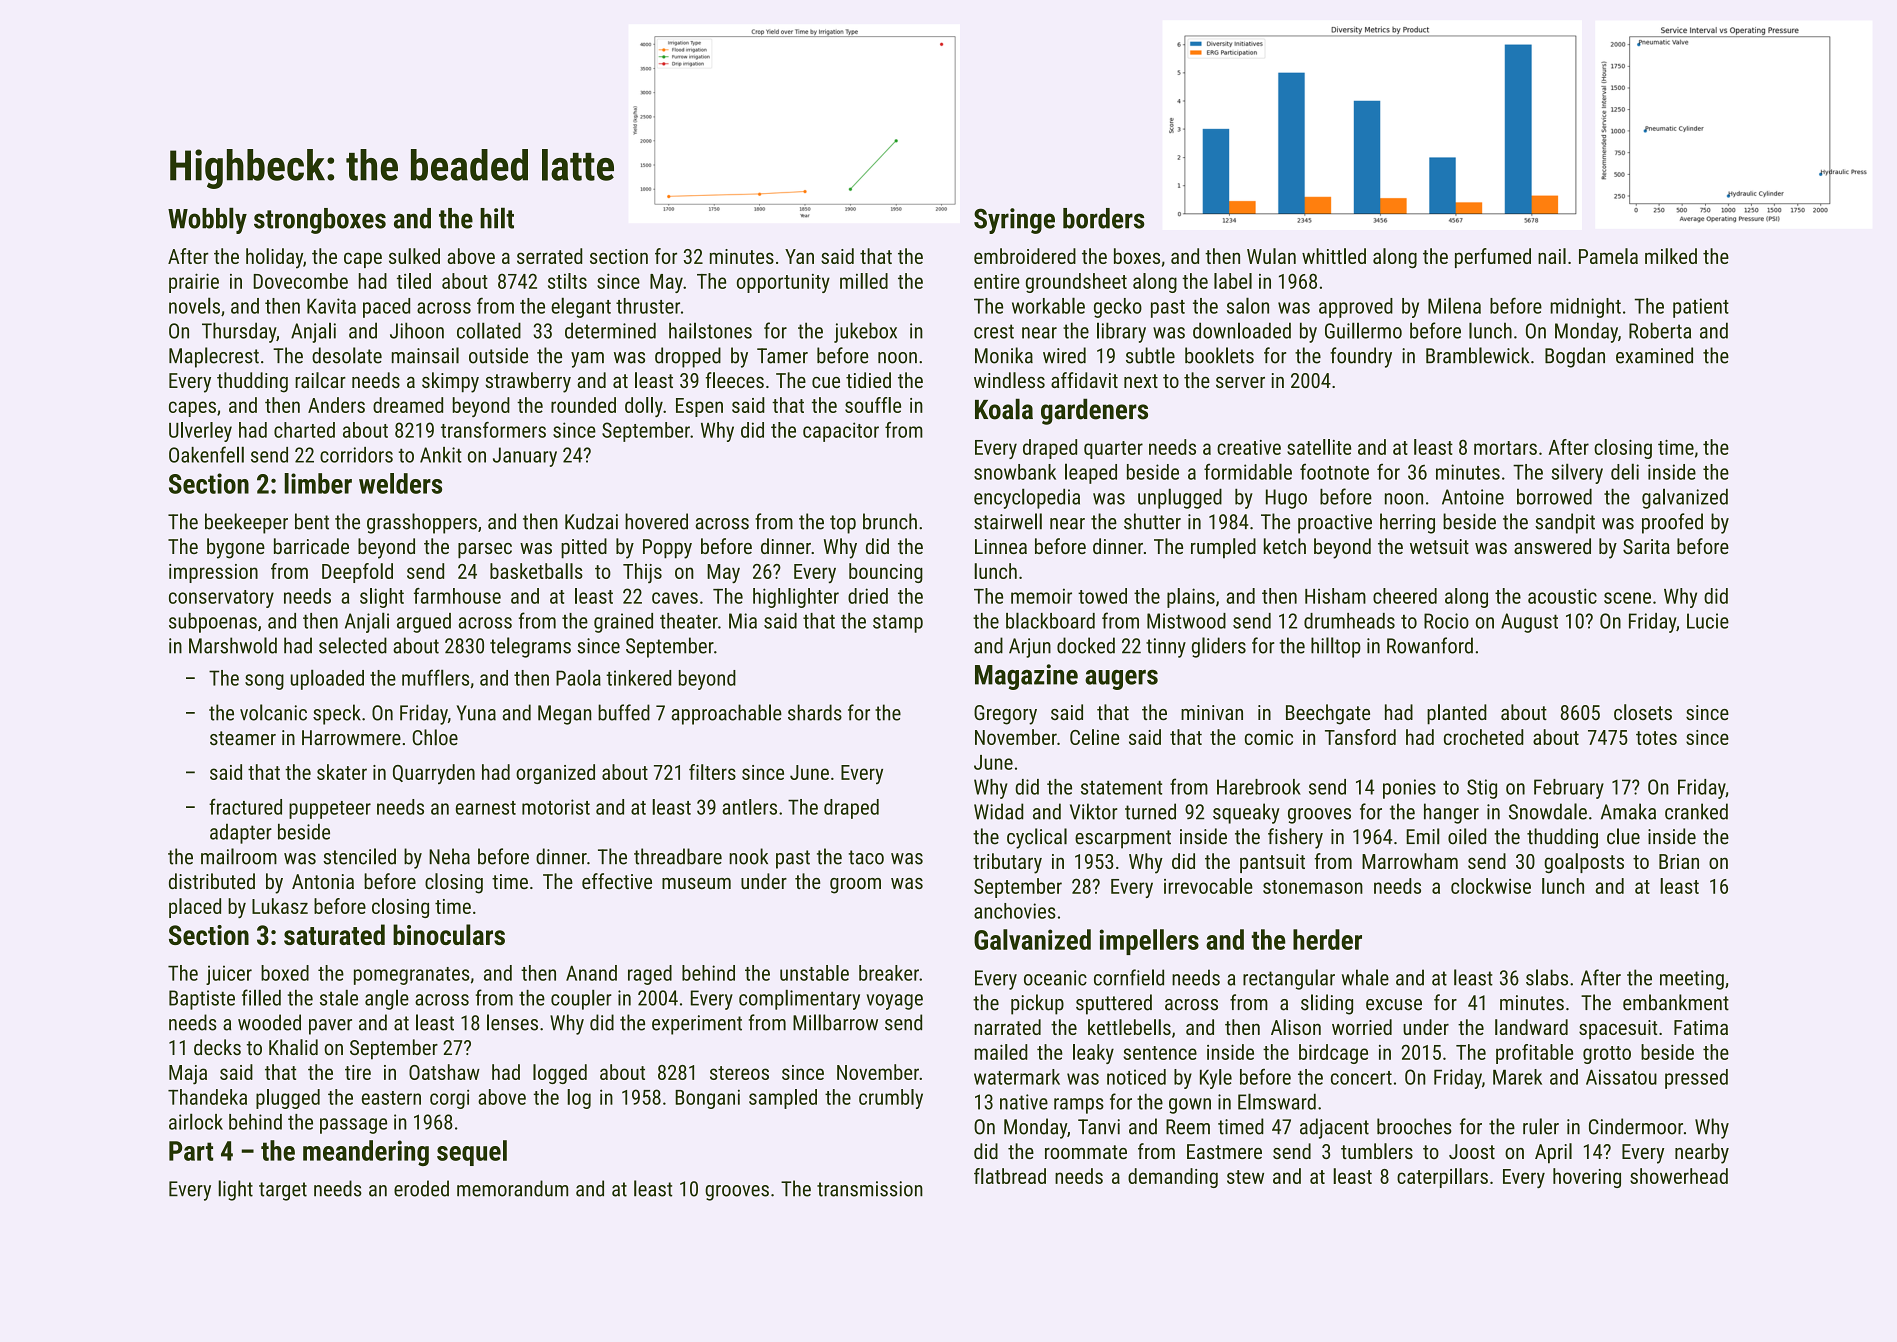 The height and width of the document is (1342, 1897). Describe the element at coordinates (1027, 498) in the document. I see `encyclopedia` at that location.
